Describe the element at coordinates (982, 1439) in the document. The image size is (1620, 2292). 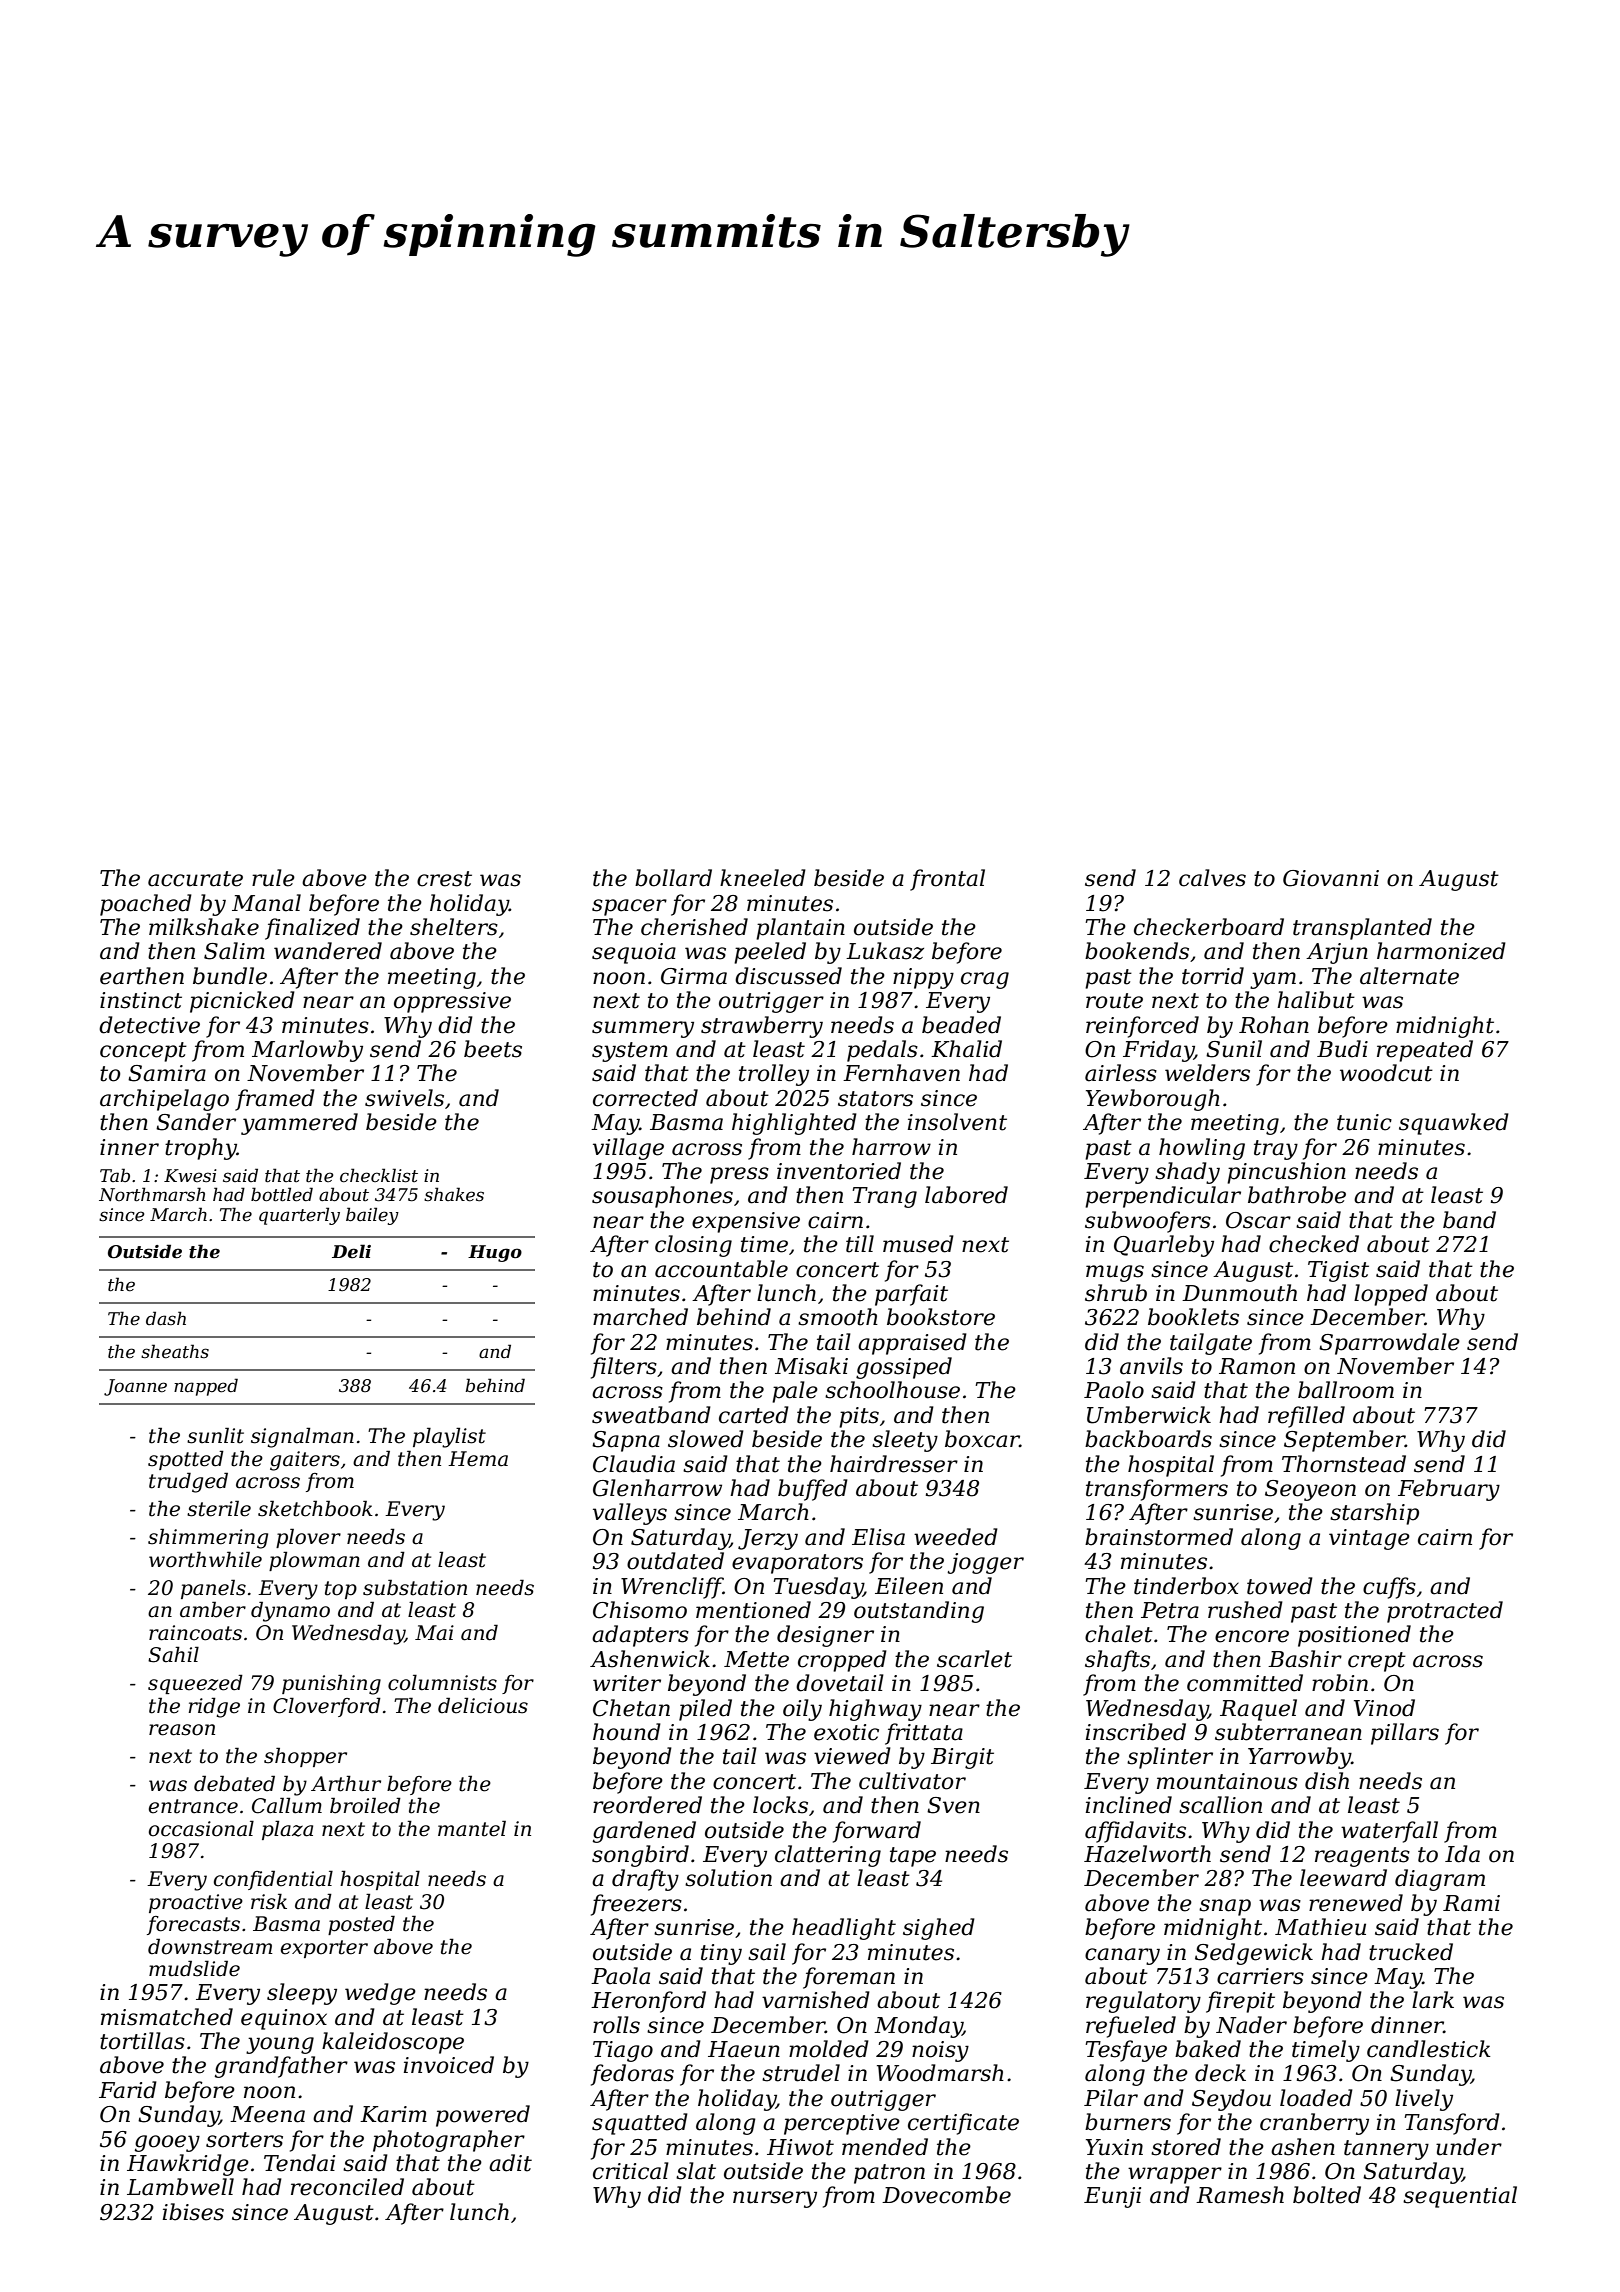
I see `boxcar` at that location.
